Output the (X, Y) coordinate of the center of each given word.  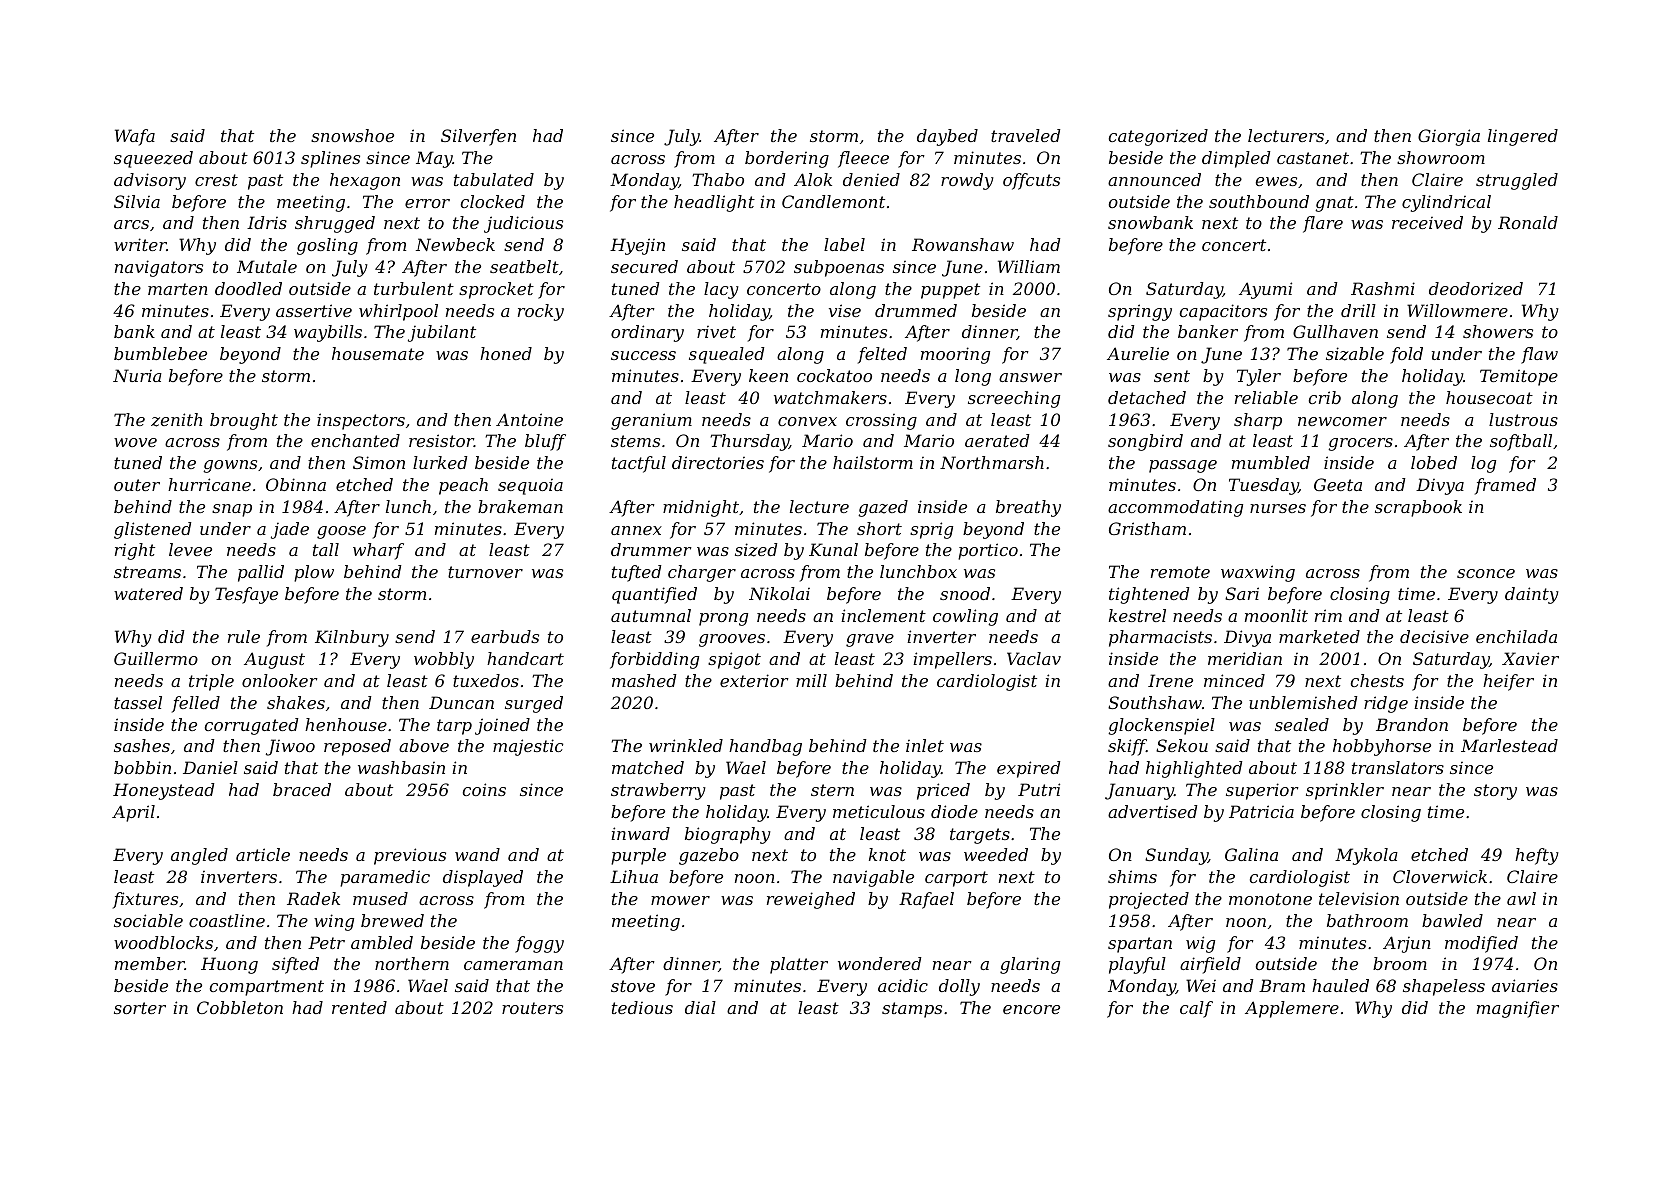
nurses (1278, 508)
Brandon (1412, 724)
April (133, 813)
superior (1262, 791)
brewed (392, 920)
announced (1154, 179)
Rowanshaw (963, 244)
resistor (441, 440)
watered (148, 593)
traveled (1025, 135)
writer (140, 244)
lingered (1523, 137)
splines (330, 159)
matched (648, 767)
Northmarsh (992, 462)
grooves (732, 640)
